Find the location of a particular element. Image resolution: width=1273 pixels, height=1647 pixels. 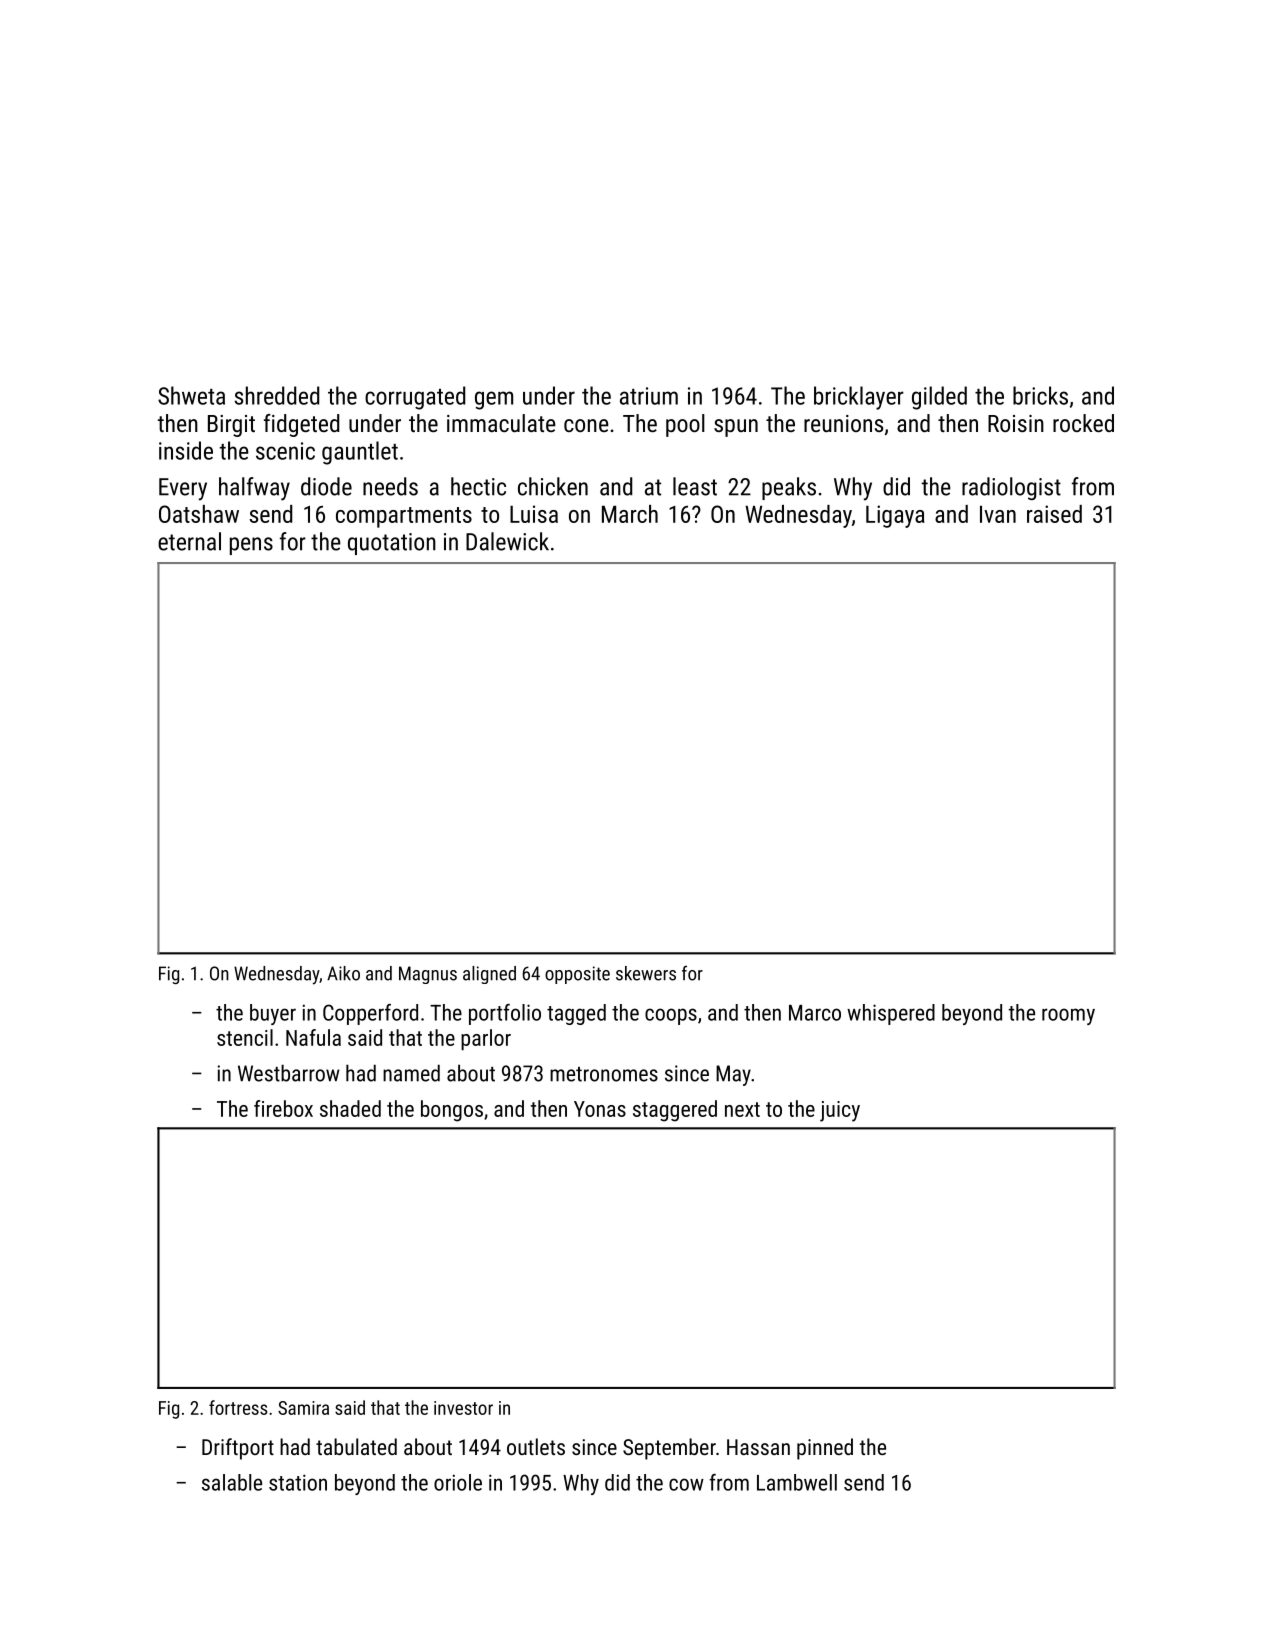

firebox is located at coordinates (283, 1108).
